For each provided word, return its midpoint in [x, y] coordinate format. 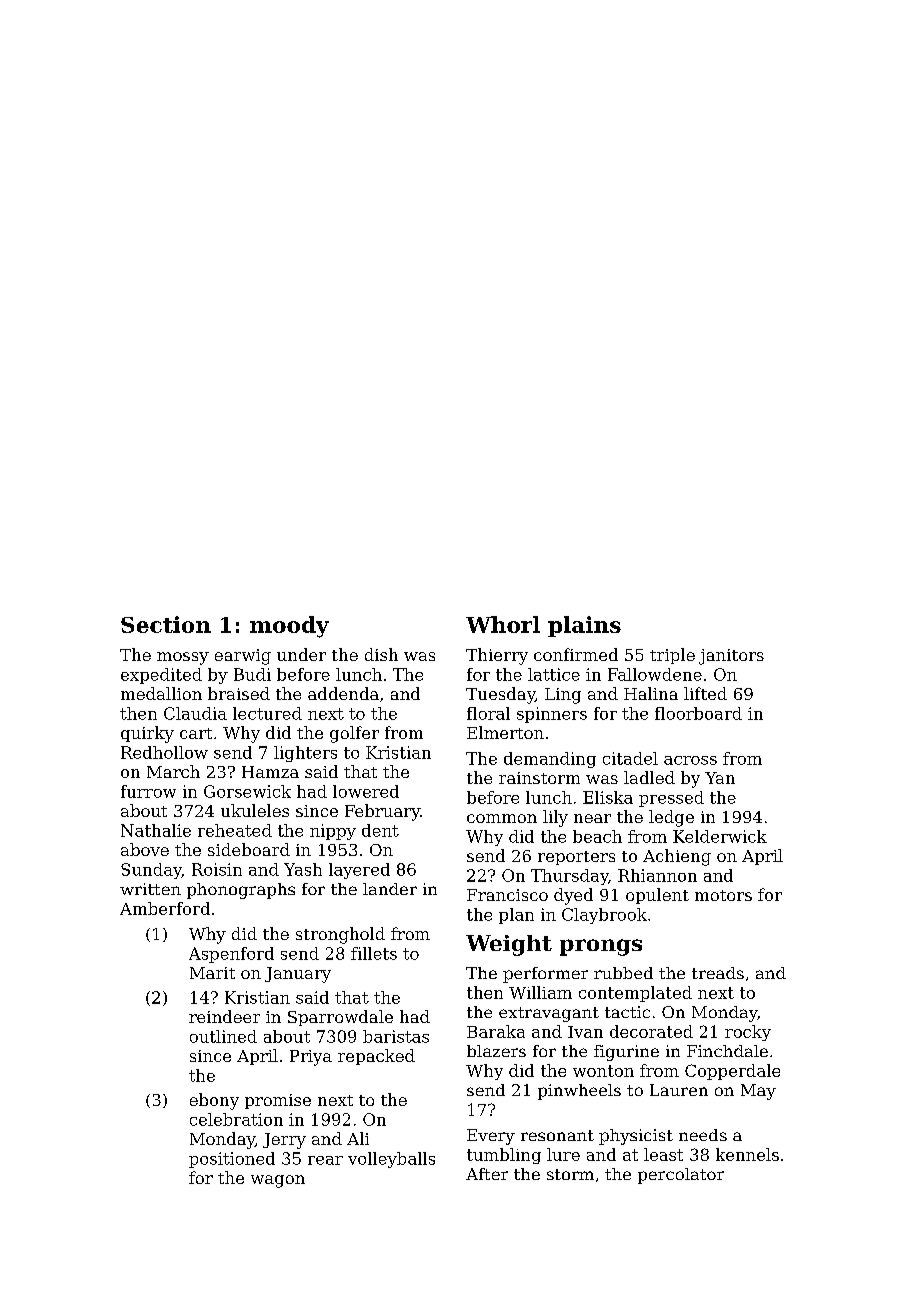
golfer [354, 734]
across [690, 760]
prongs [601, 947]
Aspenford [231, 955]
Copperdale [732, 1072]
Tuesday [500, 695]
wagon [278, 1181]
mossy [183, 658]
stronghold [340, 935]
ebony [214, 1101]
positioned [232, 1160]
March [173, 771]
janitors [731, 657]
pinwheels [579, 1092]
